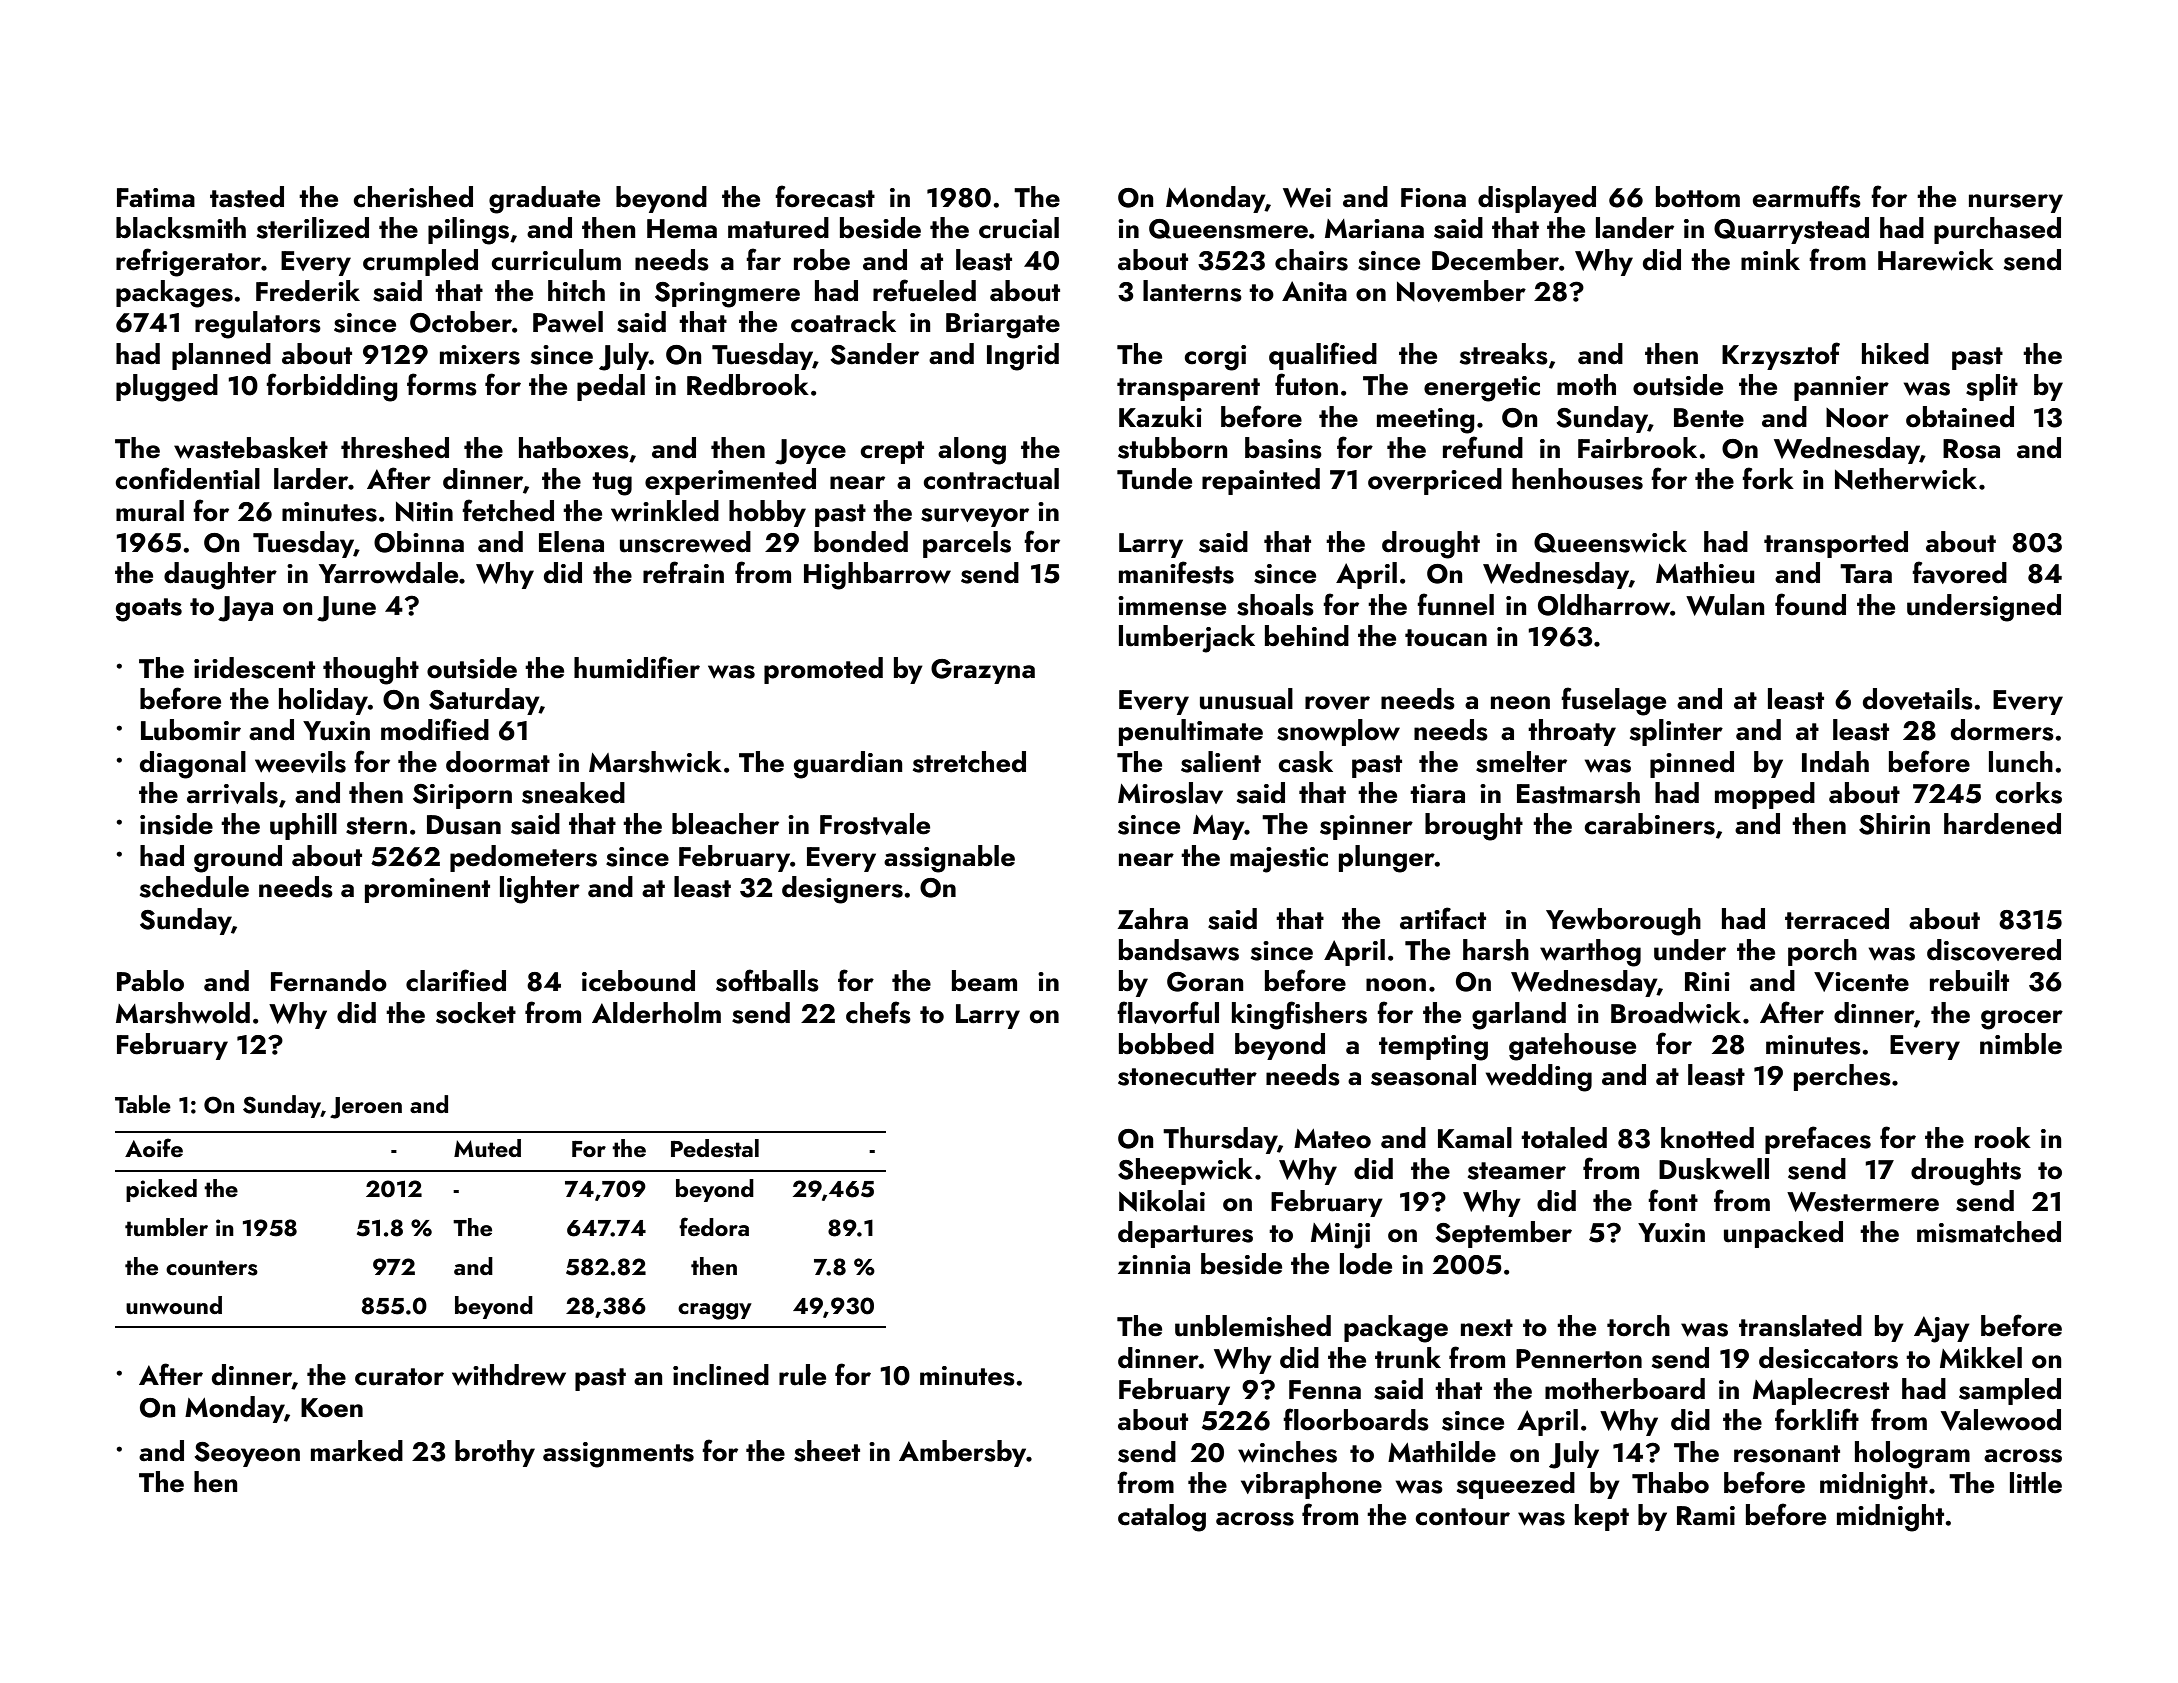 Image resolution: width=2178 pixels, height=1683 pixels. What do you see at coordinates (1698, 197) in the document?
I see `bottom` at bounding box center [1698, 197].
